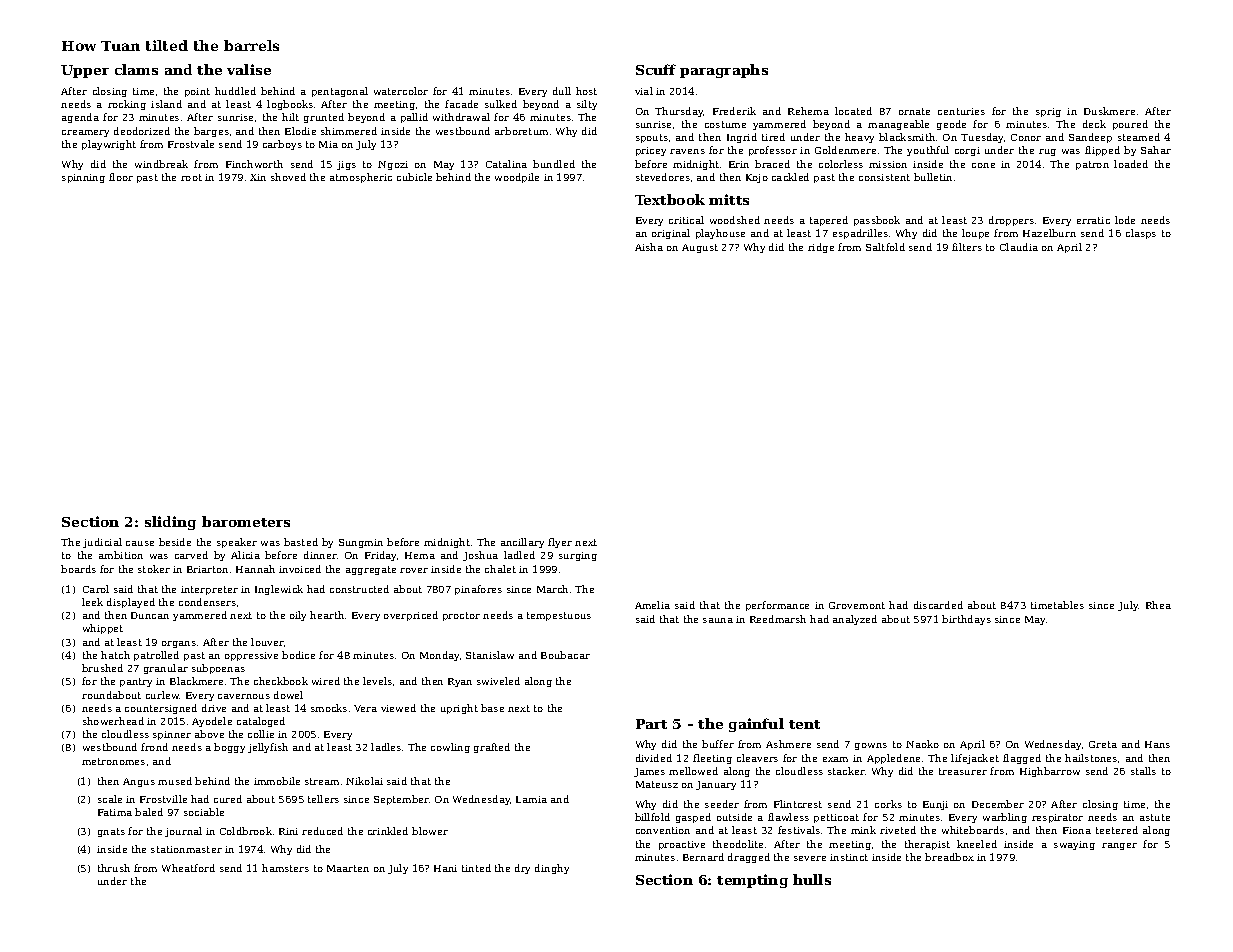 Image resolution: width=1233 pixels, height=952 pixels. What do you see at coordinates (196, 681) in the screenshot?
I see `Blackmere` at bounding box center [196, 681].
